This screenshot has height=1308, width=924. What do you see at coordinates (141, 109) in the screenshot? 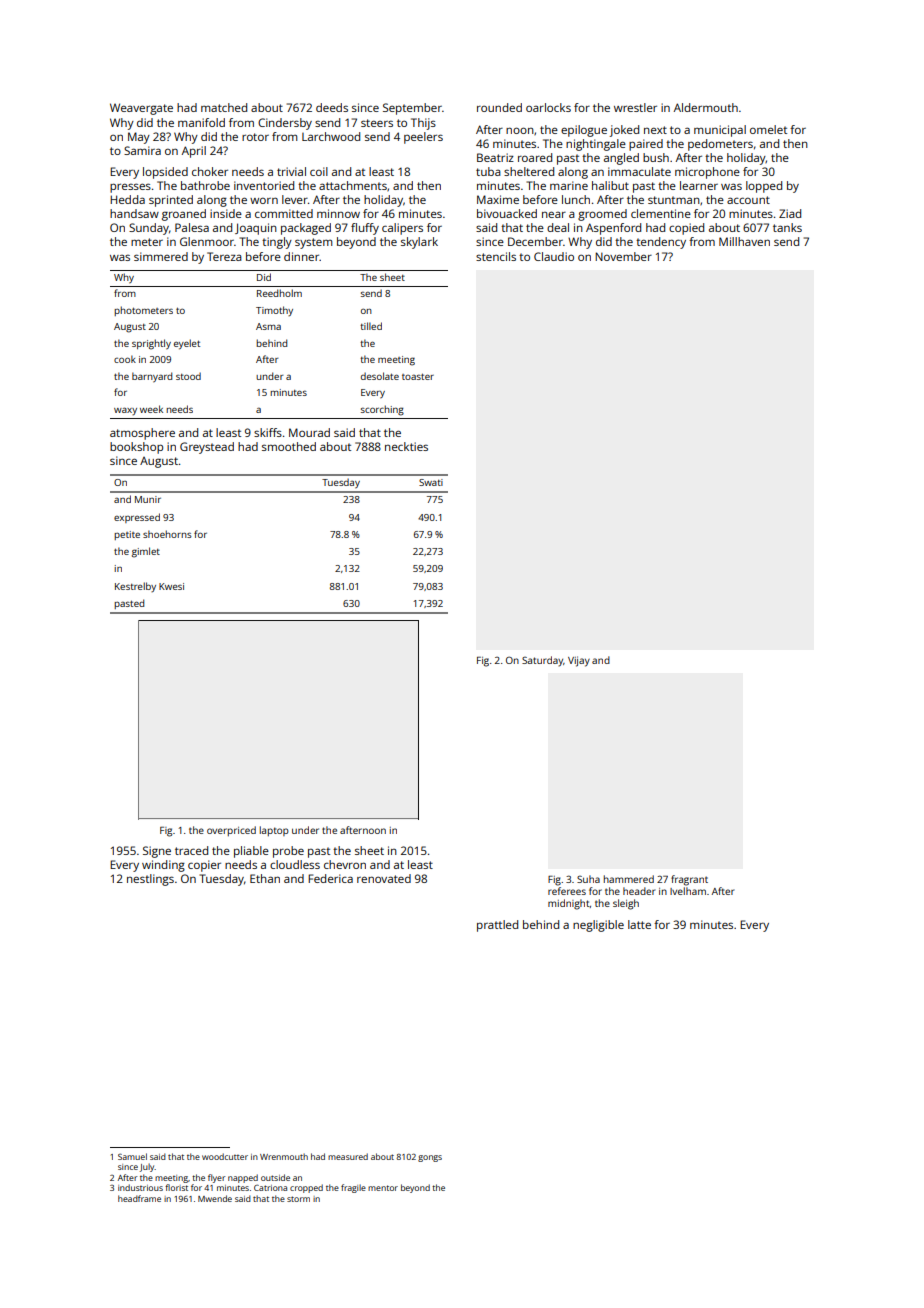
I see `Weavergate` at bounding box center [141, 109].
